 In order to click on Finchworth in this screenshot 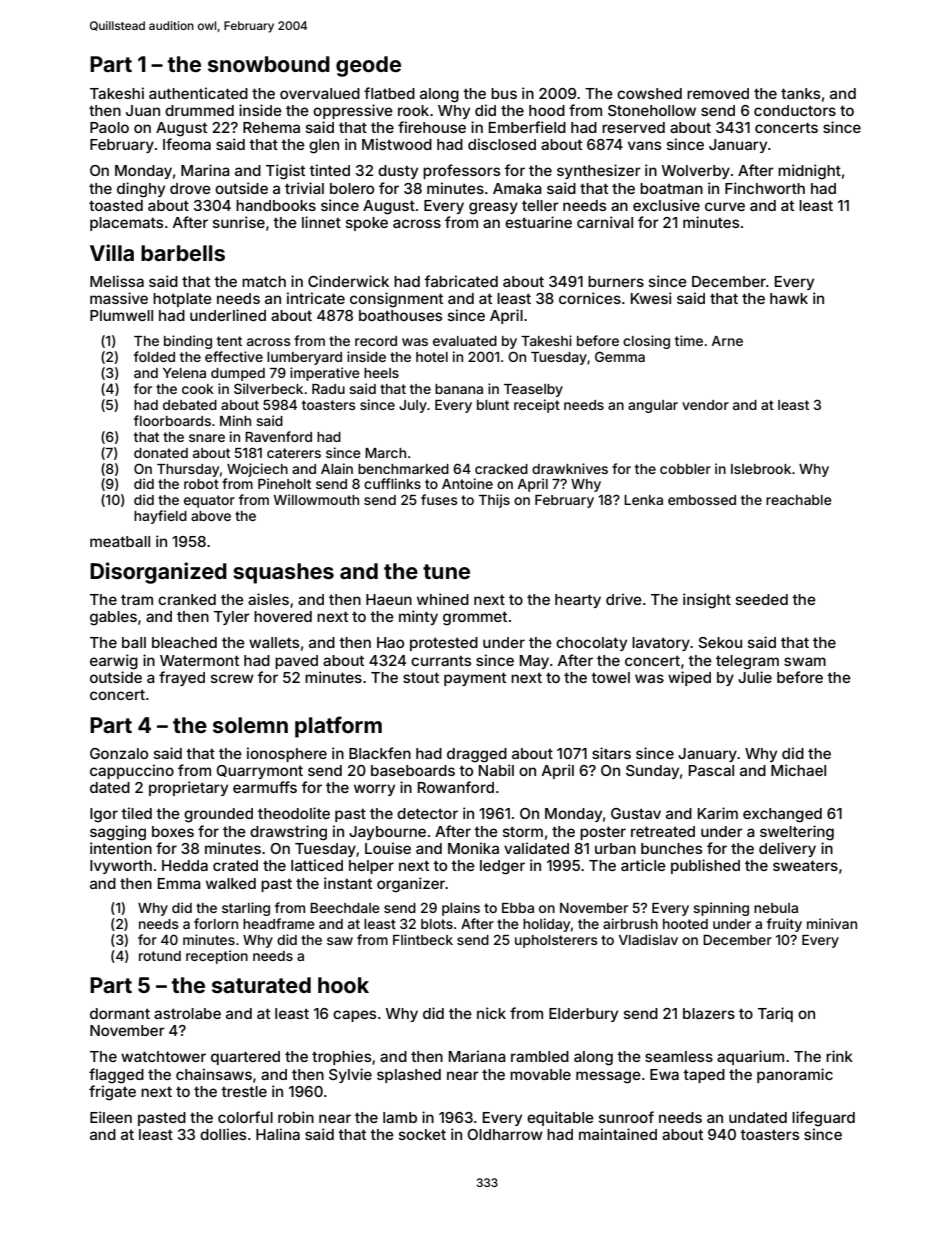, I will do `click(765, 188)`.
